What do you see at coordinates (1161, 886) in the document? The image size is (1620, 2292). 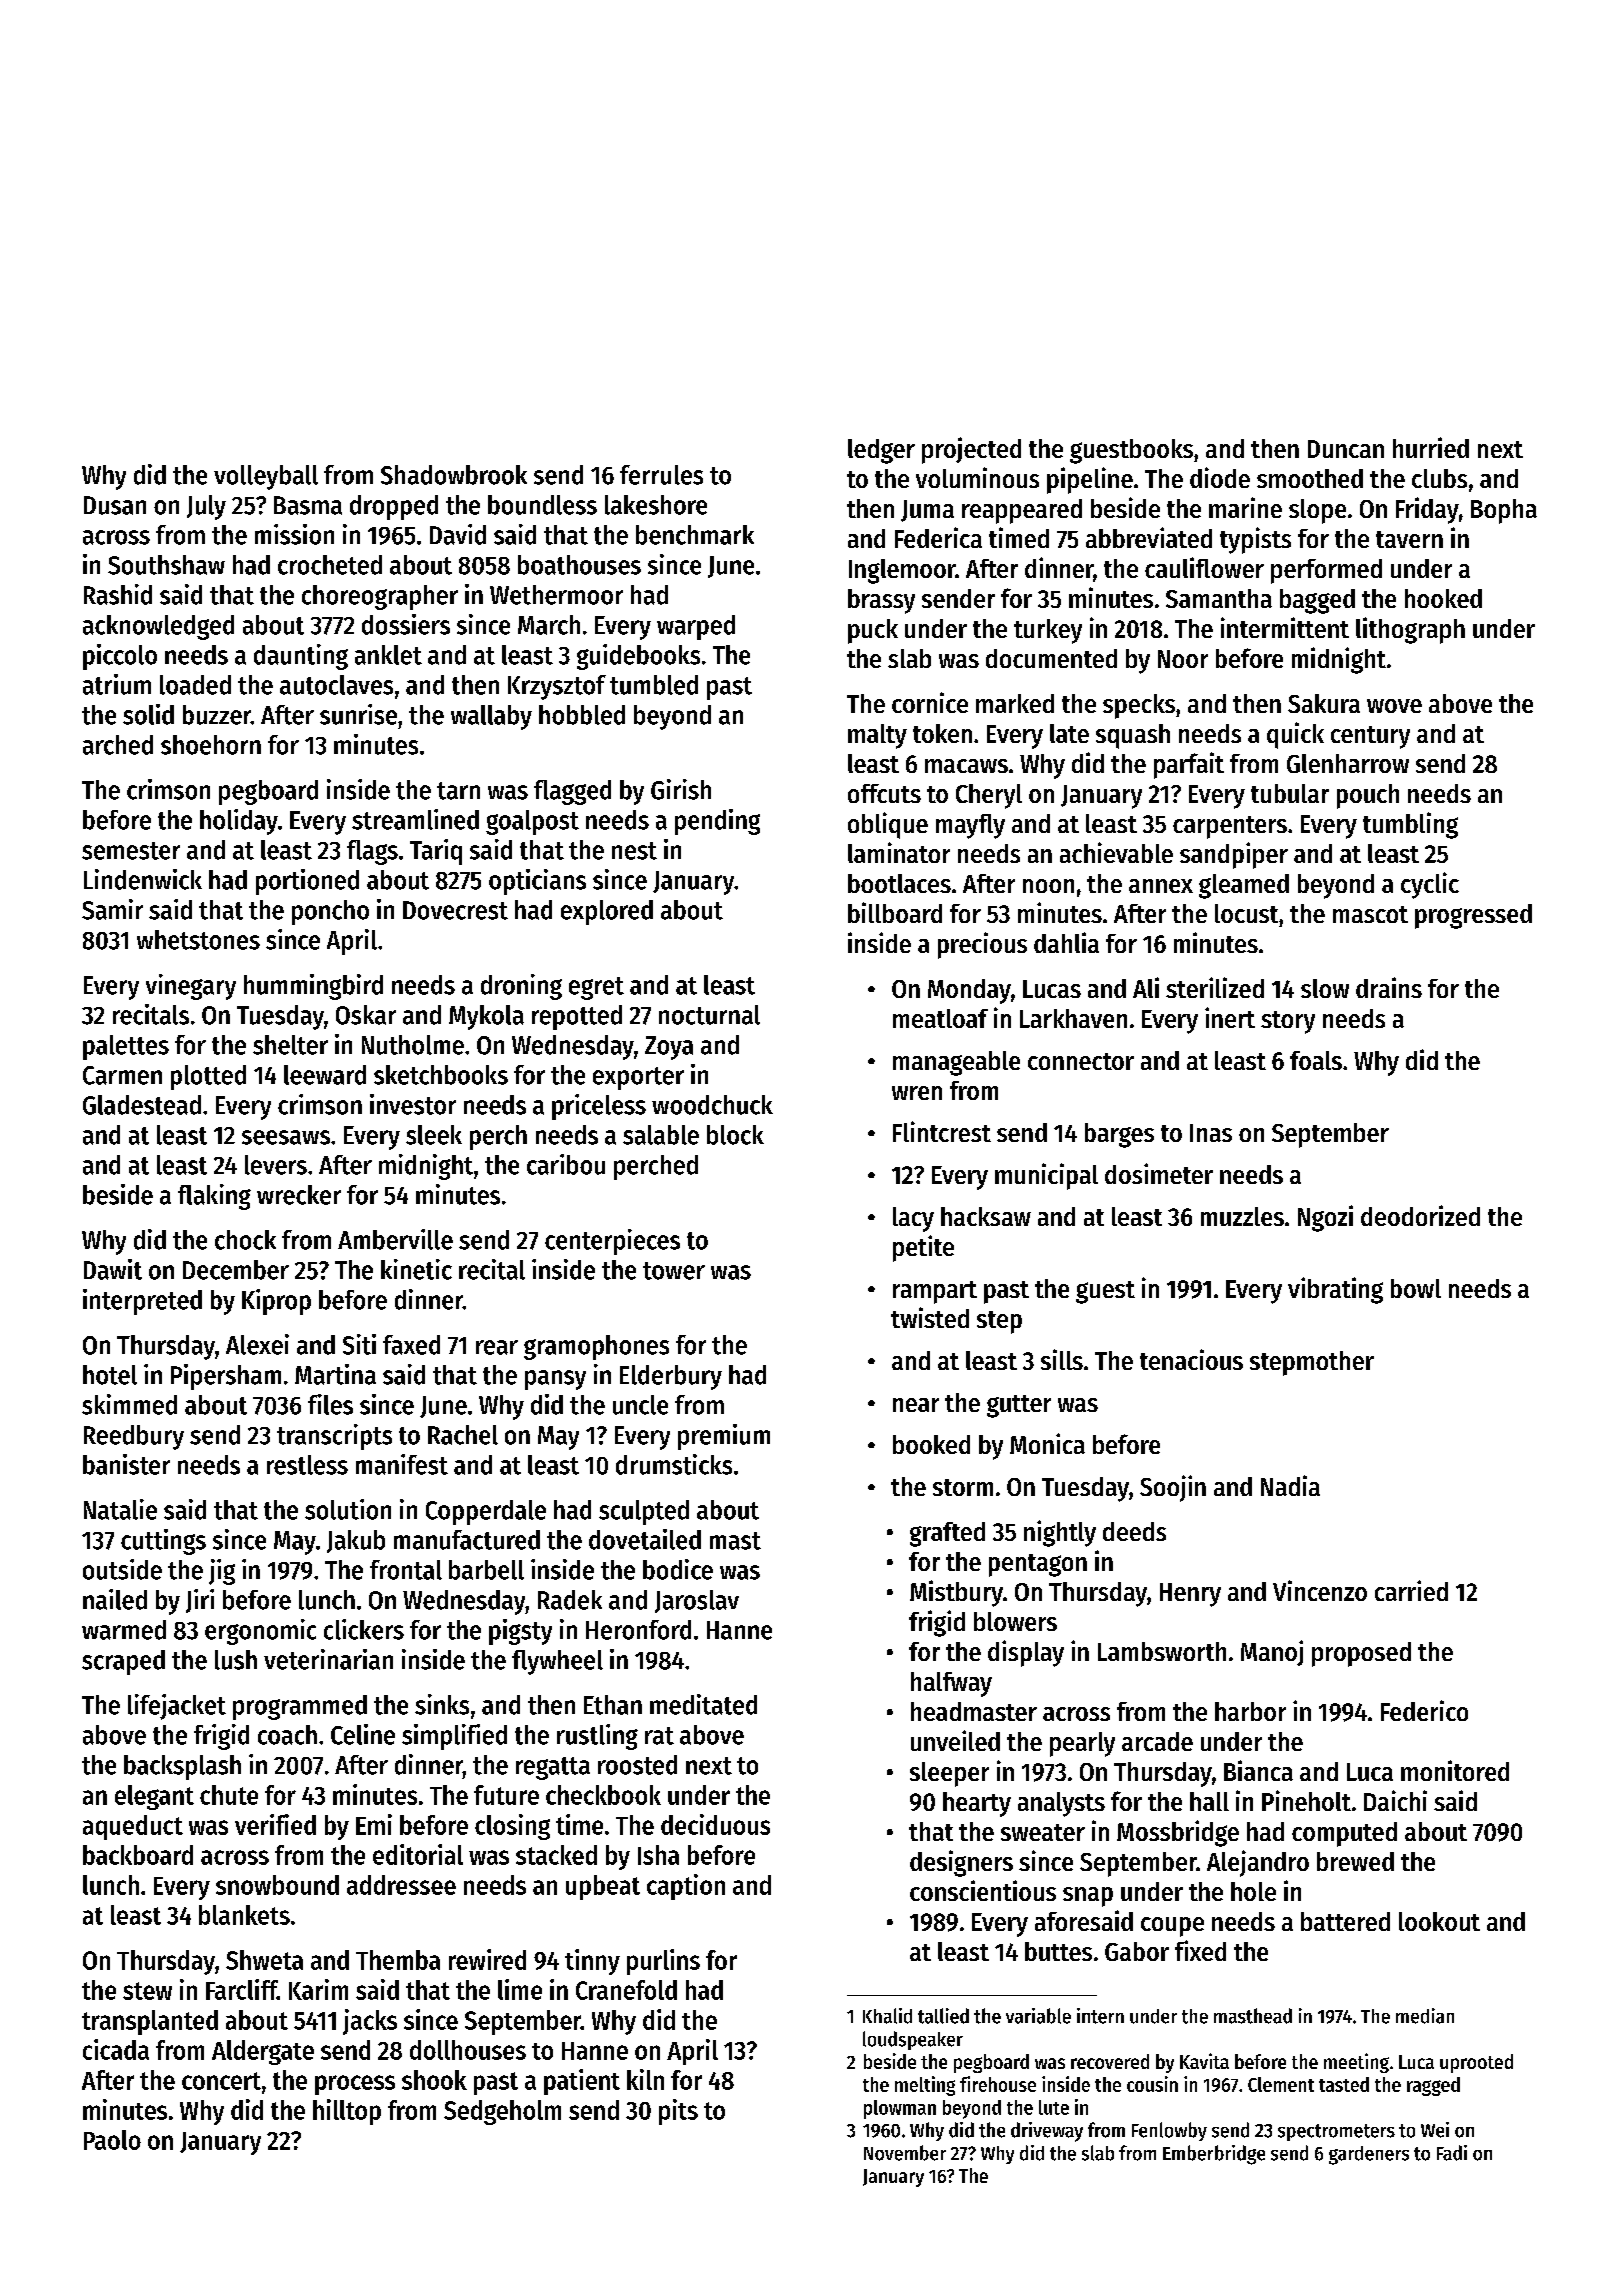 I see `annex` at bounding box center [1161, 886].
